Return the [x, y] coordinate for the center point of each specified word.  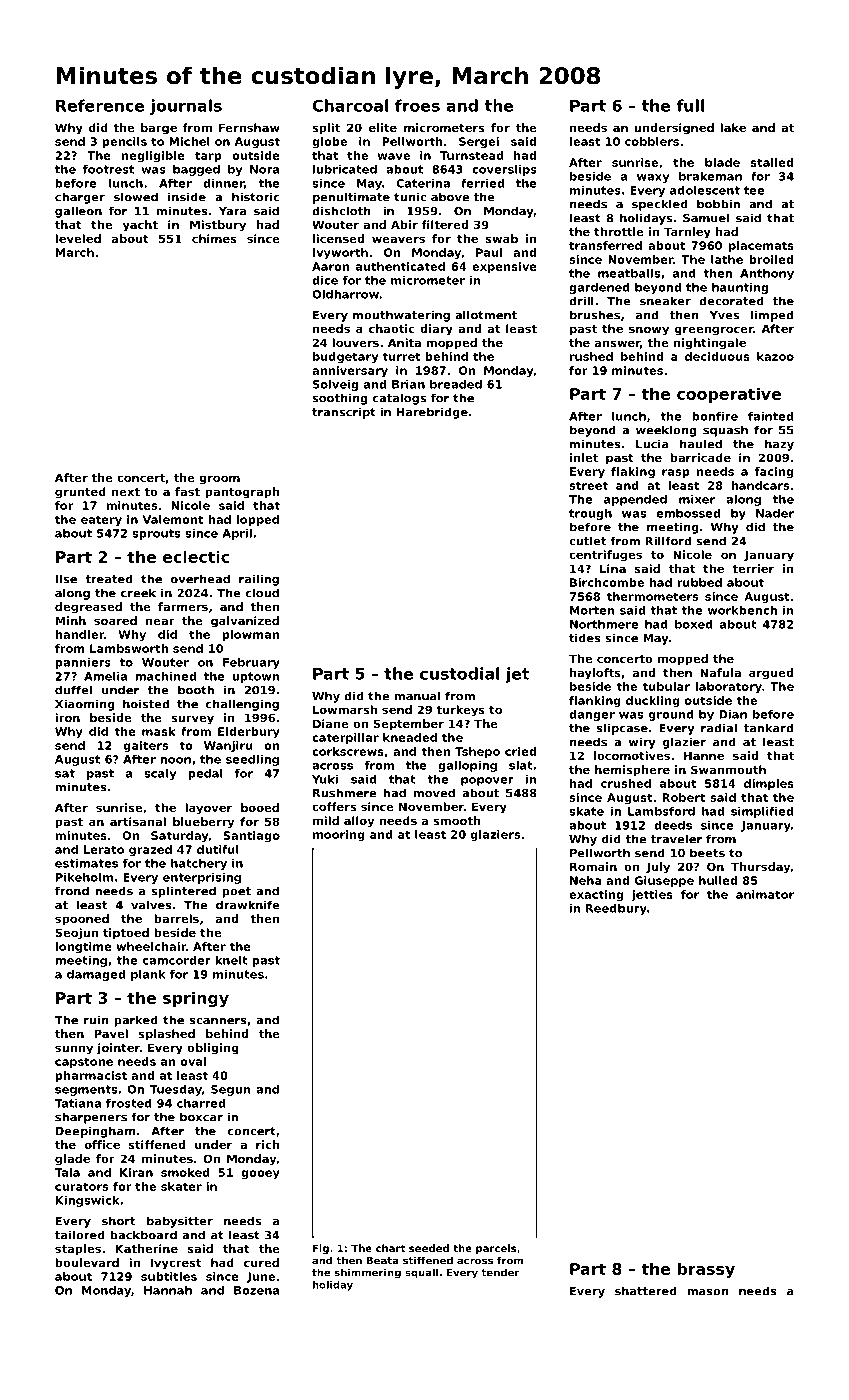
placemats [761, 246]
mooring [339, 835]
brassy [706, 1270]
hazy [779, 445]
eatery [101, 520]
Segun [231, 1090]
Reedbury [616, 909]
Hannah [168, 1290]
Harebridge [432, 413]
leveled [78, 238]
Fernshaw [249, 127]
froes [417, 105]
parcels [496, 1249]
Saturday [179, 836]
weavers [398, 239]
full [690, 105]
